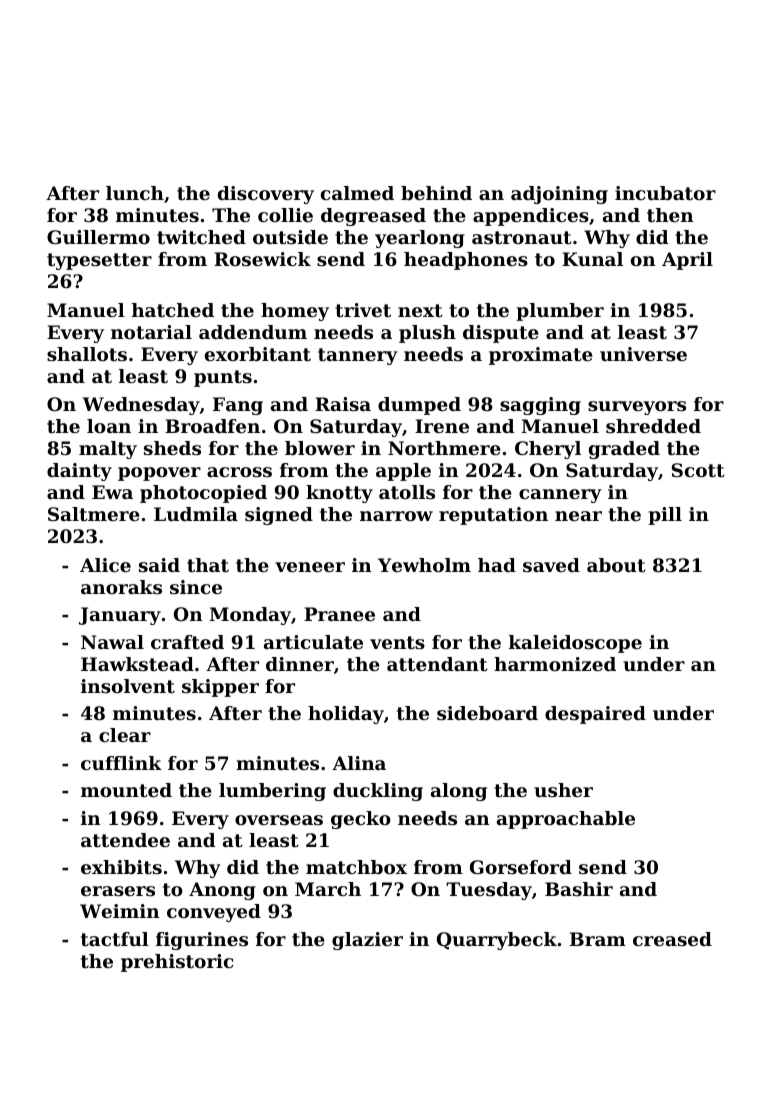 This screenshot has width=775, height=1100. I want to click on glazier, so click(367, 941).
